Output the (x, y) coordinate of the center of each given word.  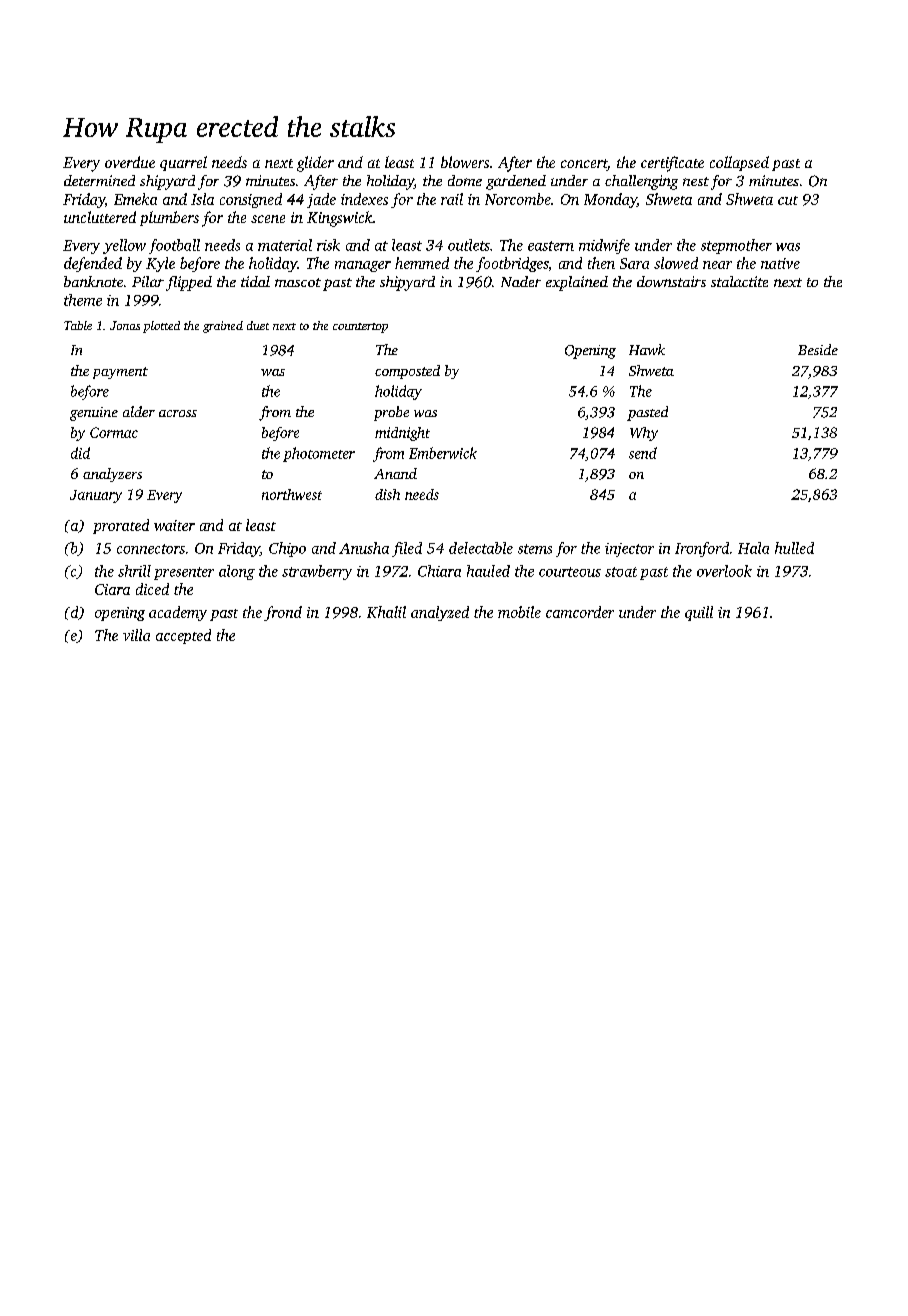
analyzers (112, 475)
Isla (202, 199)
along (237, 572)
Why (644, 434)
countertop (360, 328)
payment (120, 373)
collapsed (739, 163)
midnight (402, 434)
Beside (818, 349)
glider (315, 164)
